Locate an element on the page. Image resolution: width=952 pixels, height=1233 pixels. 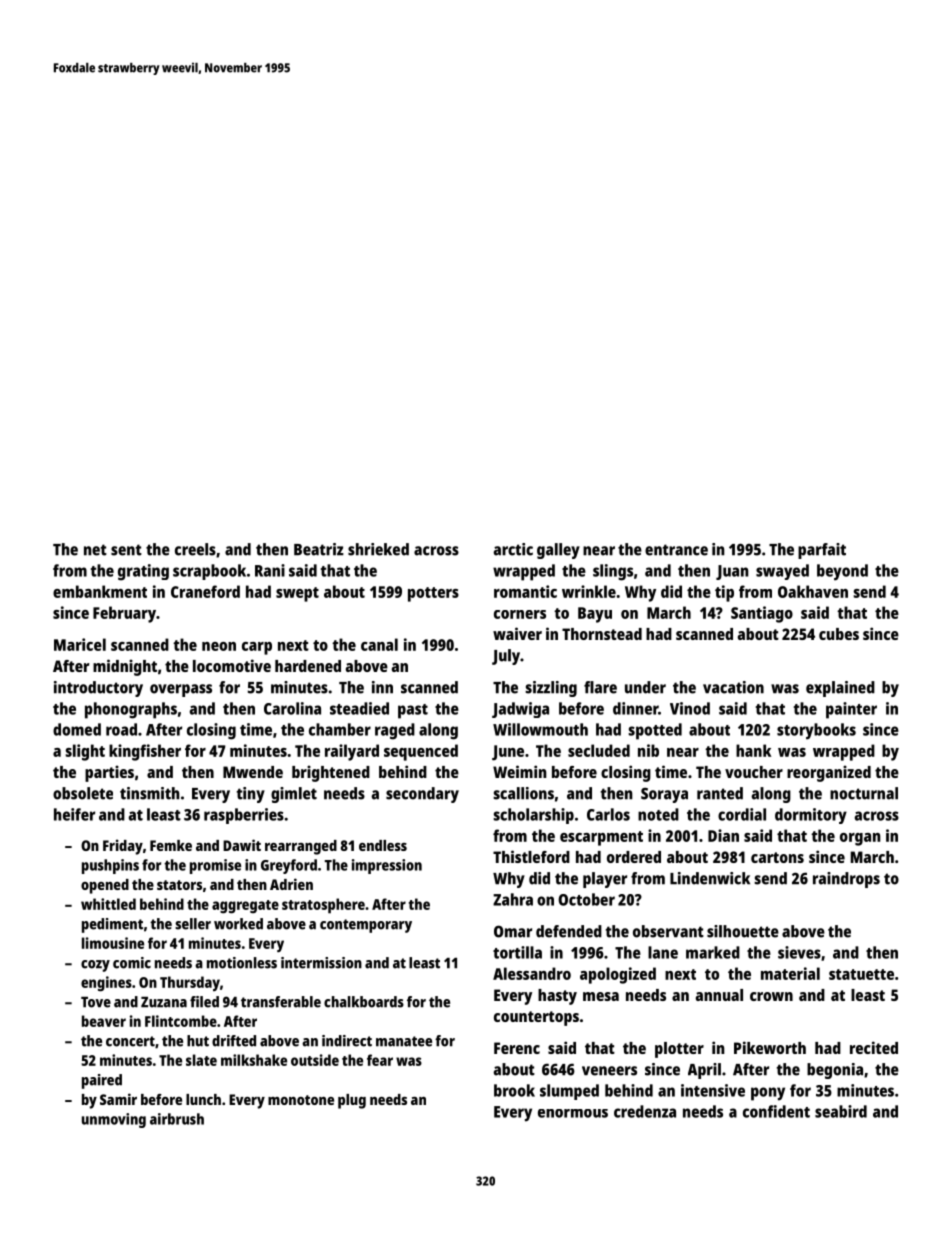
Bayu is located at coordinates (595, 615).
